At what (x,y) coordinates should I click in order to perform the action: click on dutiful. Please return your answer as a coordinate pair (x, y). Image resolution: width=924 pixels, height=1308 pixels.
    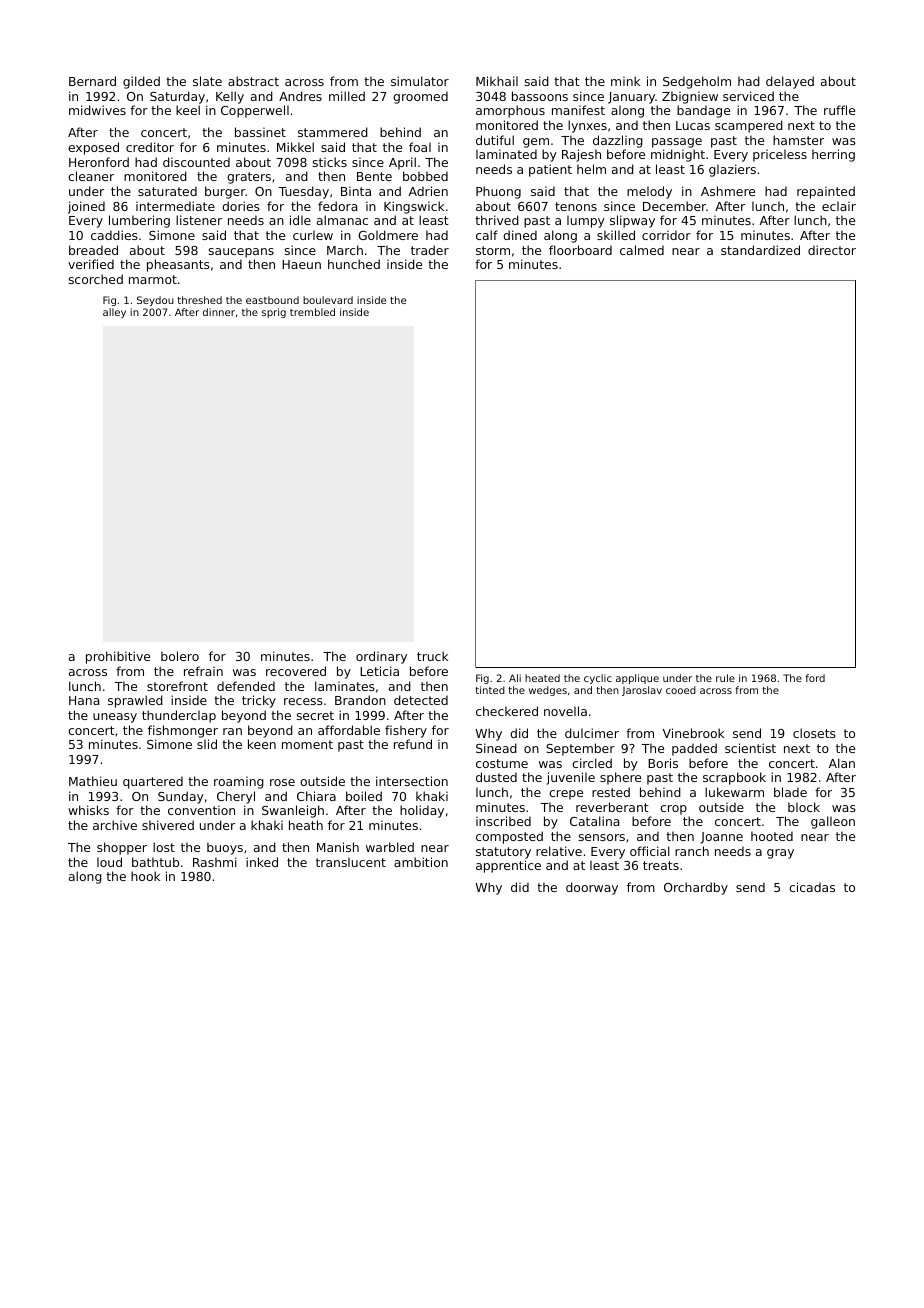
    Looking at the image, I should click on (495, 140).
